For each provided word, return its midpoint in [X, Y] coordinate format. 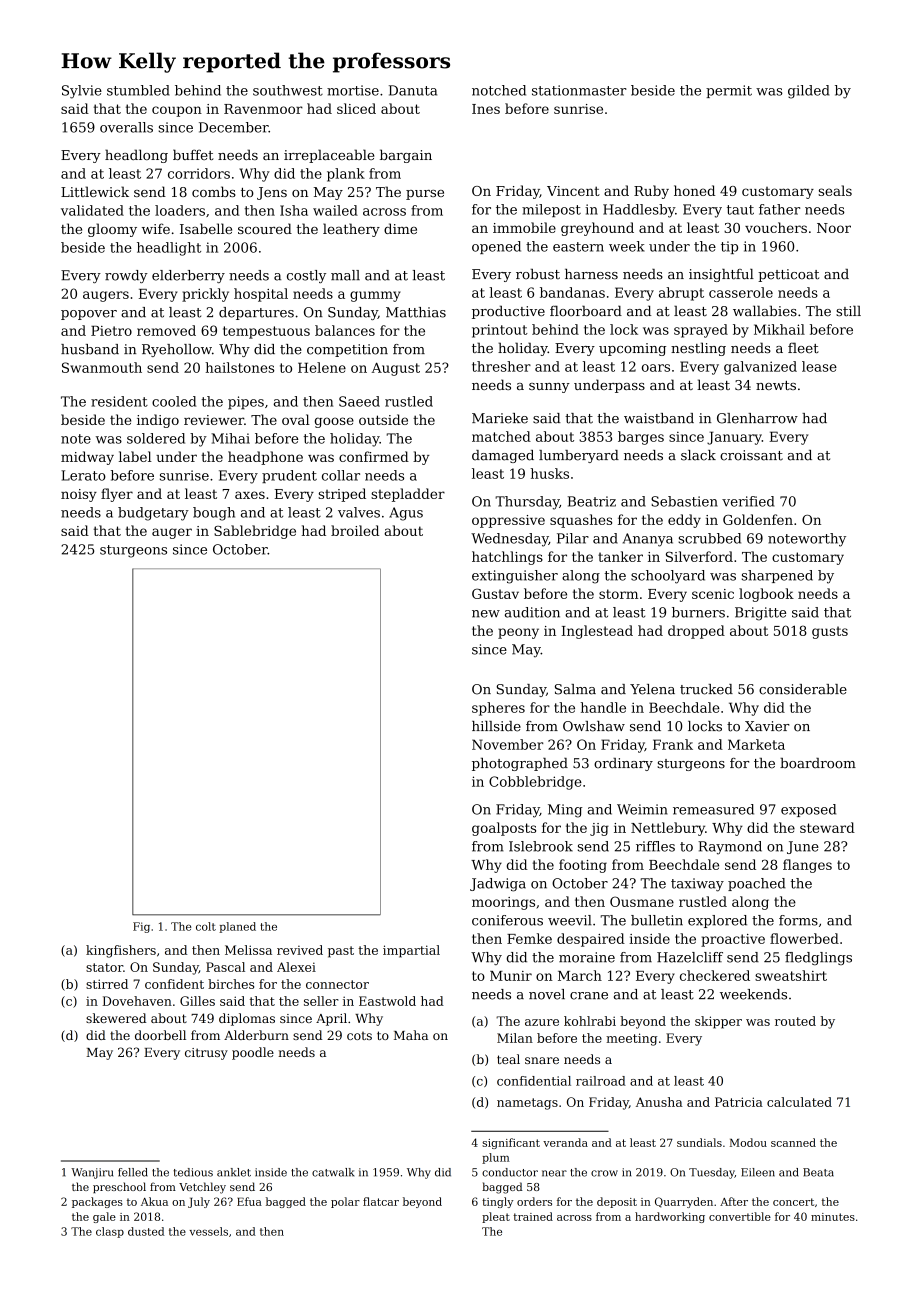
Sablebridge [255, 532]
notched [499, 90]
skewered [116, 1018]
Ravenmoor [263, 109]
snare [542, 1060]
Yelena [652, 689]
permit [729, 91]
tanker [620, 556]
